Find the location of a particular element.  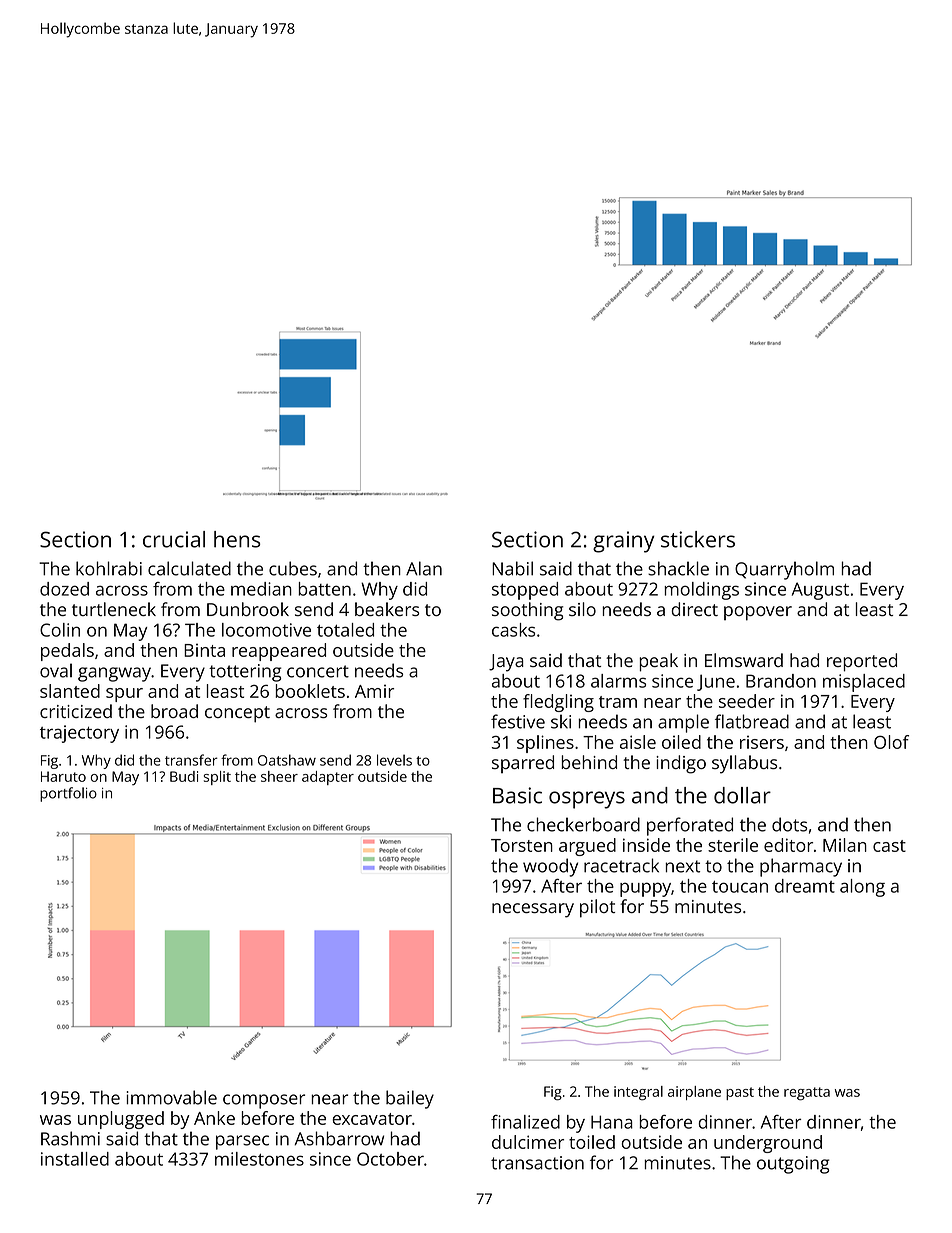

immovable is located at coordinates (172, 1097).
